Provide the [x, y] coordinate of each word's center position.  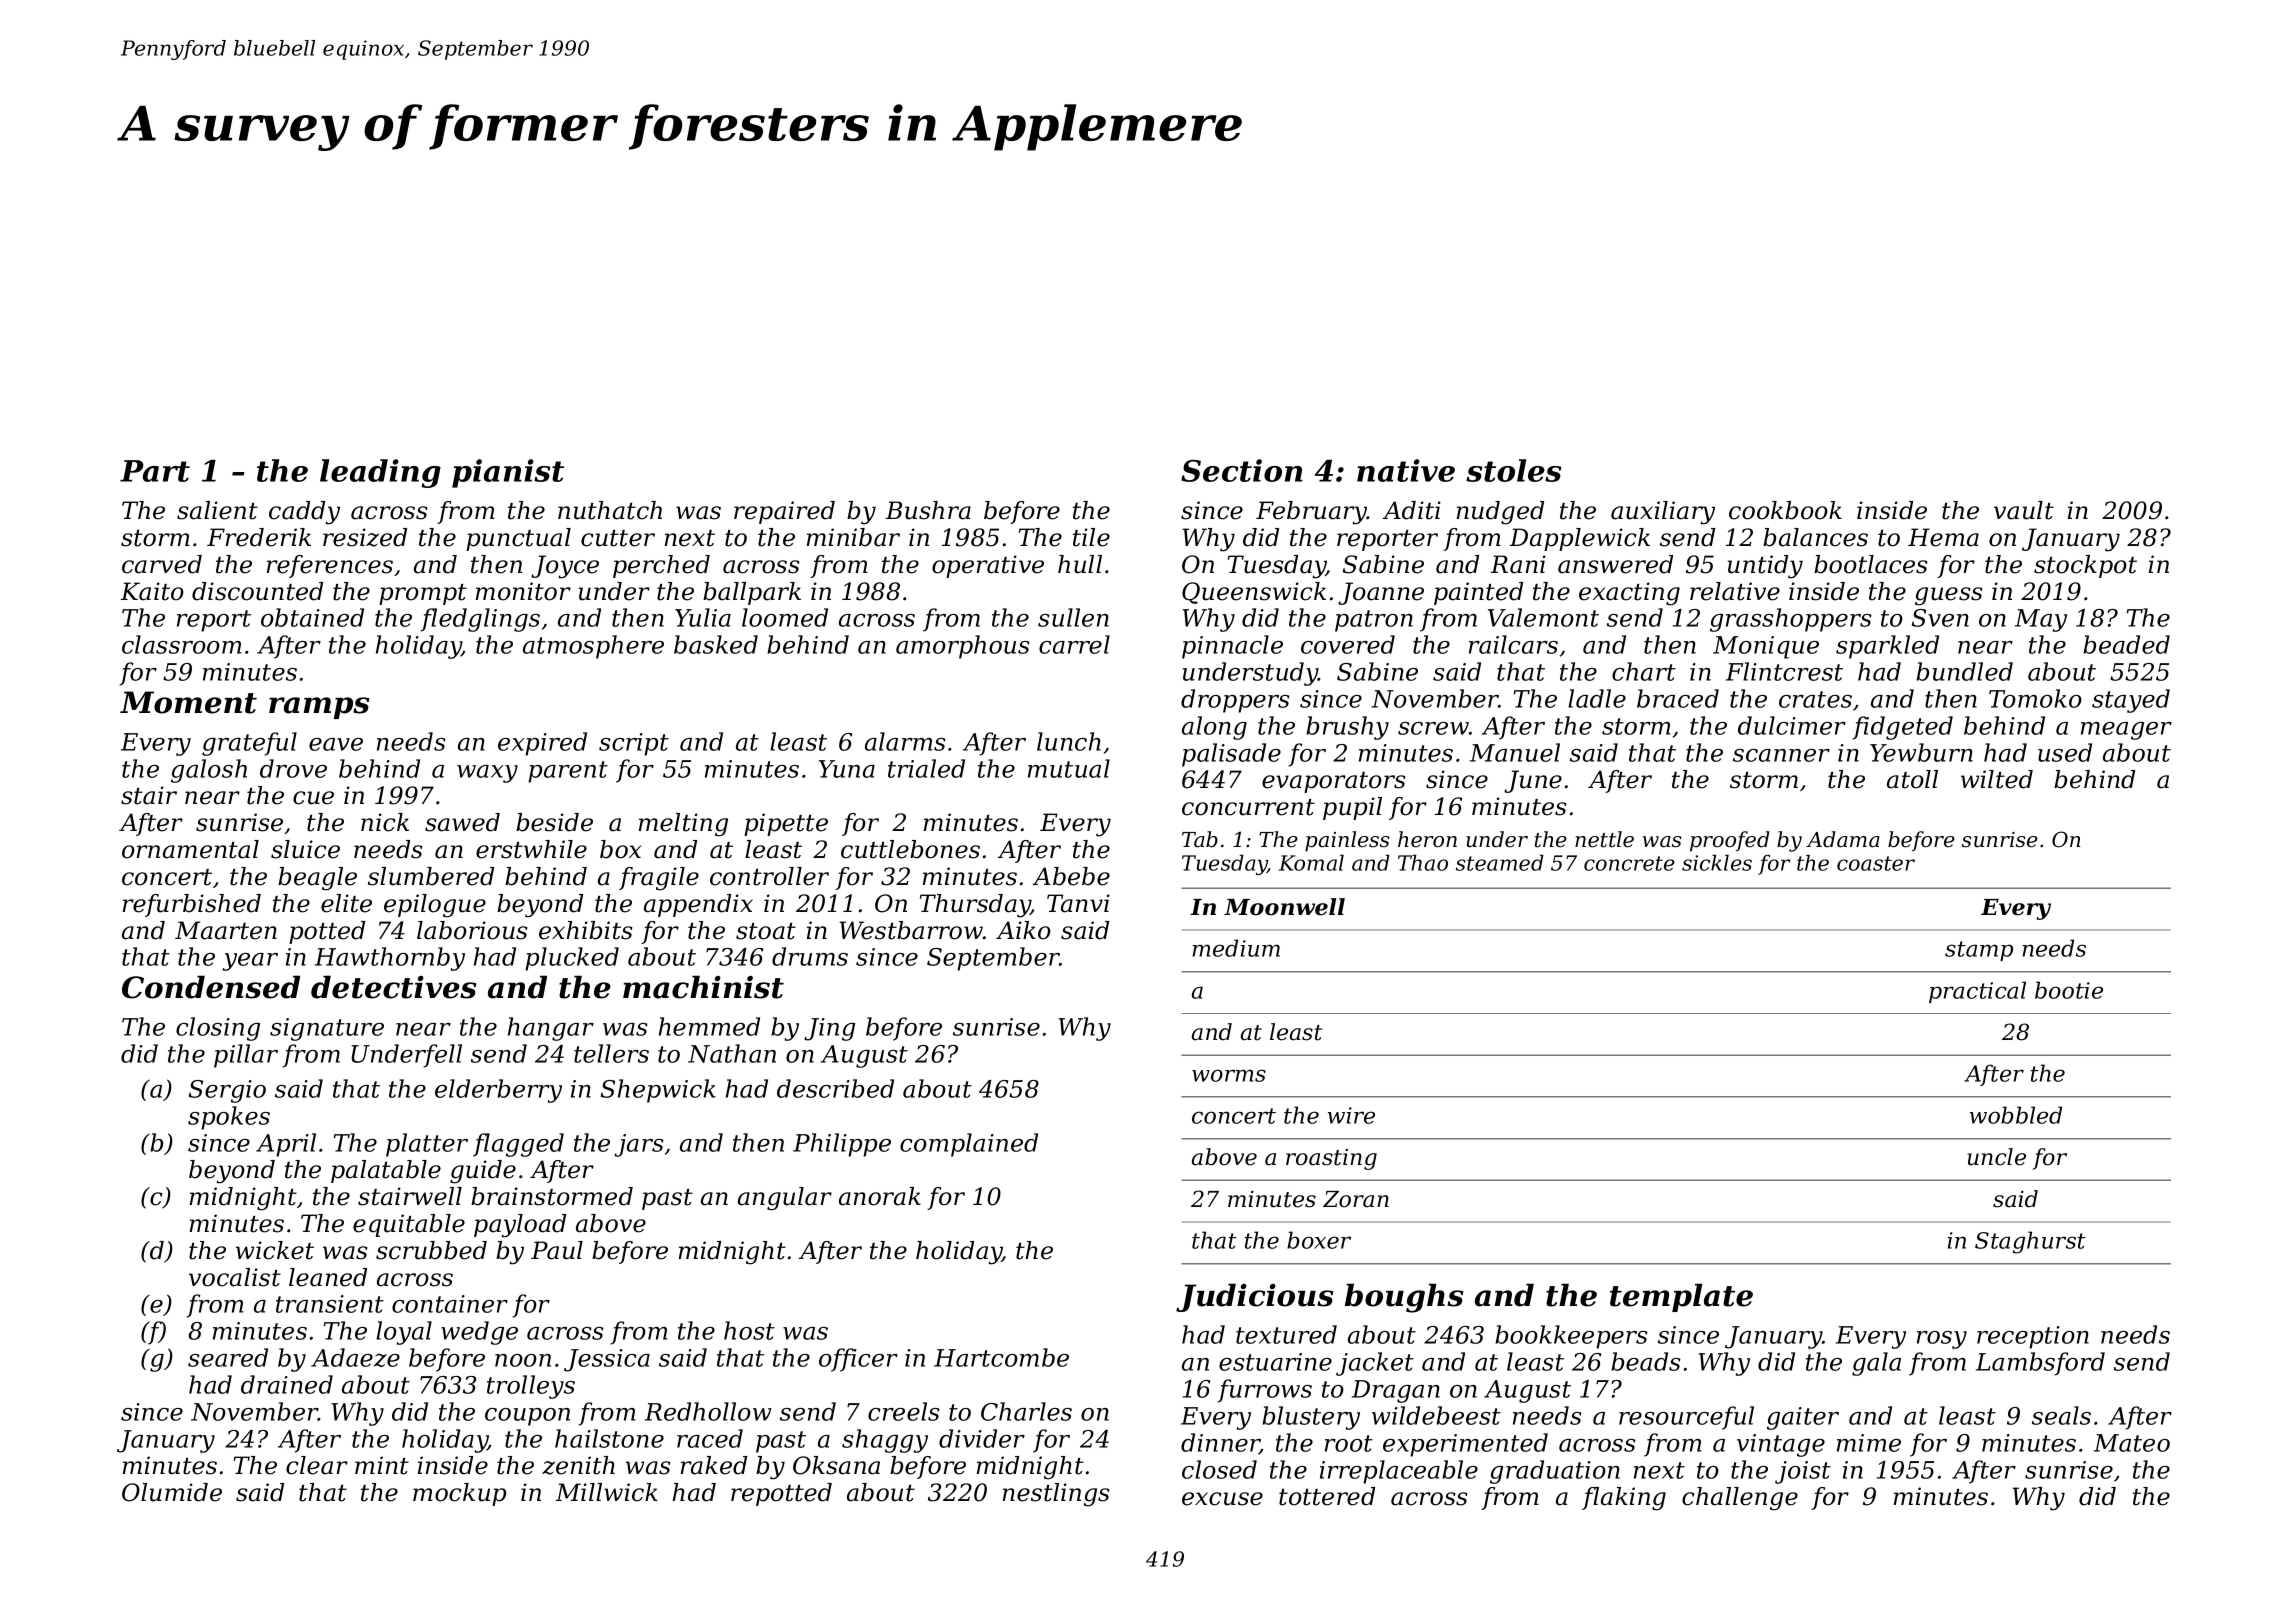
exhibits [586, 930]
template [1681, 1297]
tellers [611, 1053]
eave [336, 744]
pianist [508, 473]
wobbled [2016, 1115]
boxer [1319, 1240]
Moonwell [1284, 907]
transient [330, 1304]
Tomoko [2035, 698]
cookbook [1785, 510]
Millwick [606, 1492]
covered [1348, 644]
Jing [829, 1029]
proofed [1730, 841]
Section [1242, 470]
